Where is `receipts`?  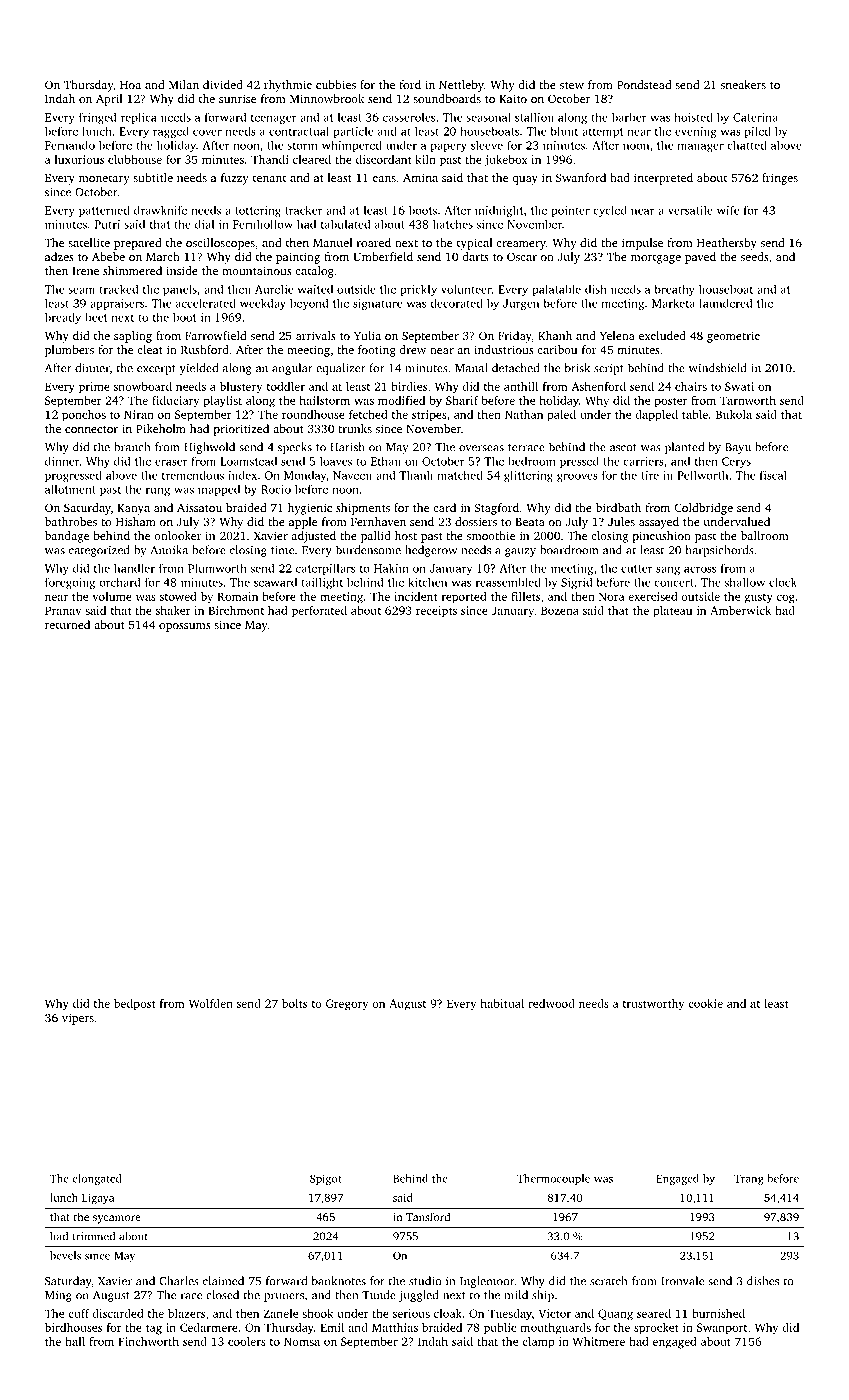
receipts is located at coordinates (436, 612).
